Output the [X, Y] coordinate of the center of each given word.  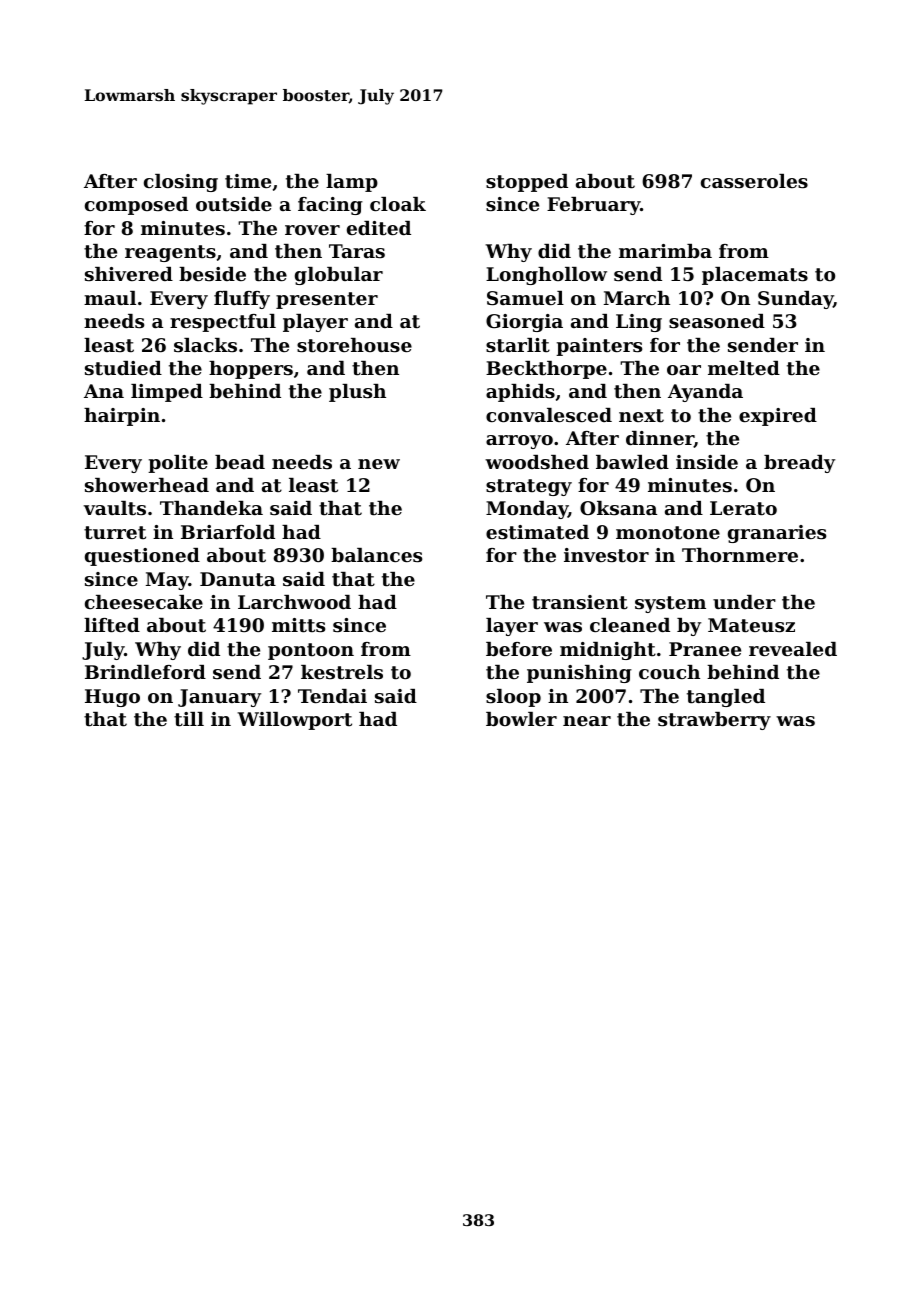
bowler [521, 719]
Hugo [112, 698]
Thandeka [211, 508]
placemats [755, 276]
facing [330, 206]
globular [339, 276]
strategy [529, 487]
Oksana [618, 508]
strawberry [714, 721]
